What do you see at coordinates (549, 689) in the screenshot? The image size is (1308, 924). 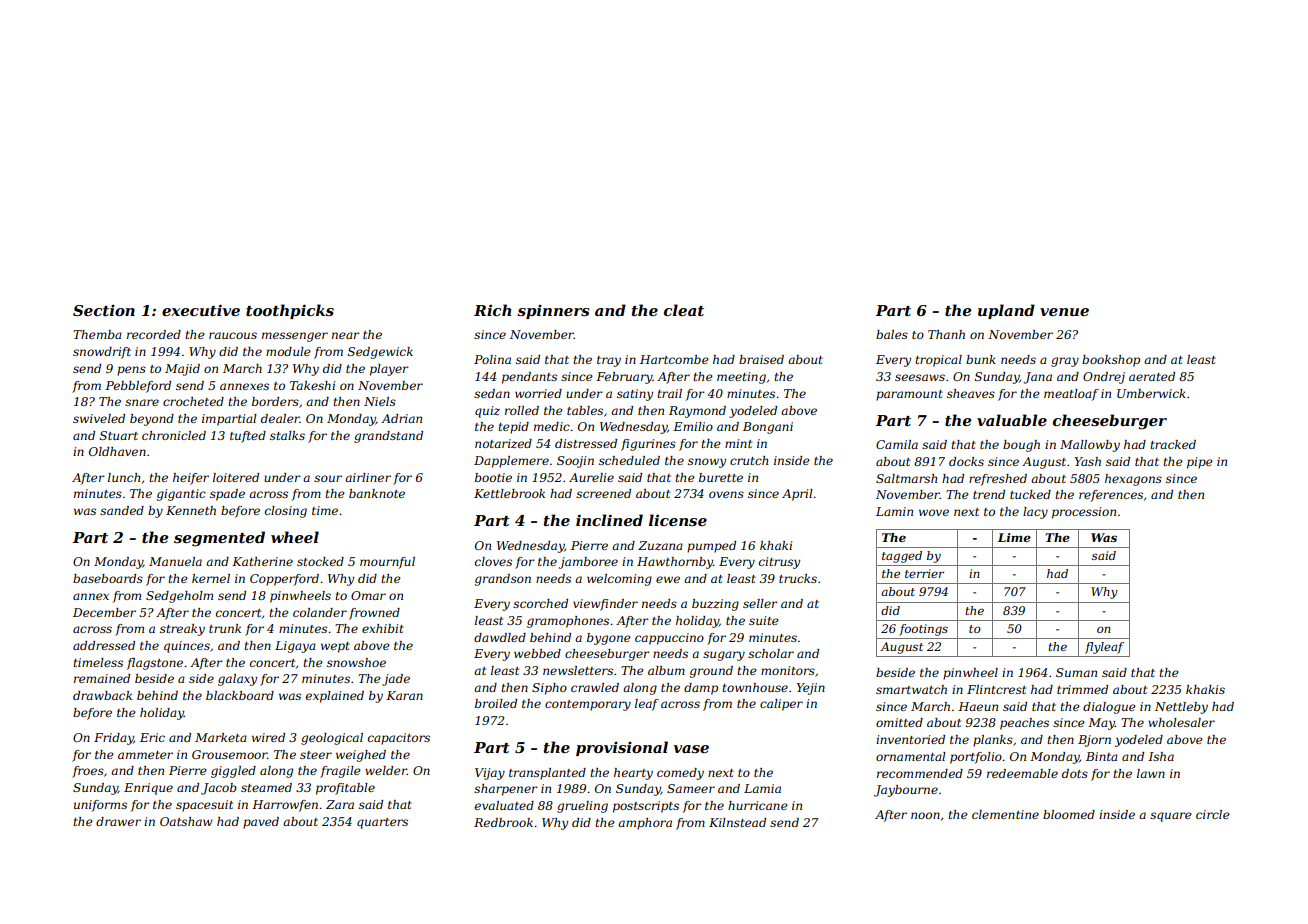 I see `Sipho` at bounding box center [549, 689].
